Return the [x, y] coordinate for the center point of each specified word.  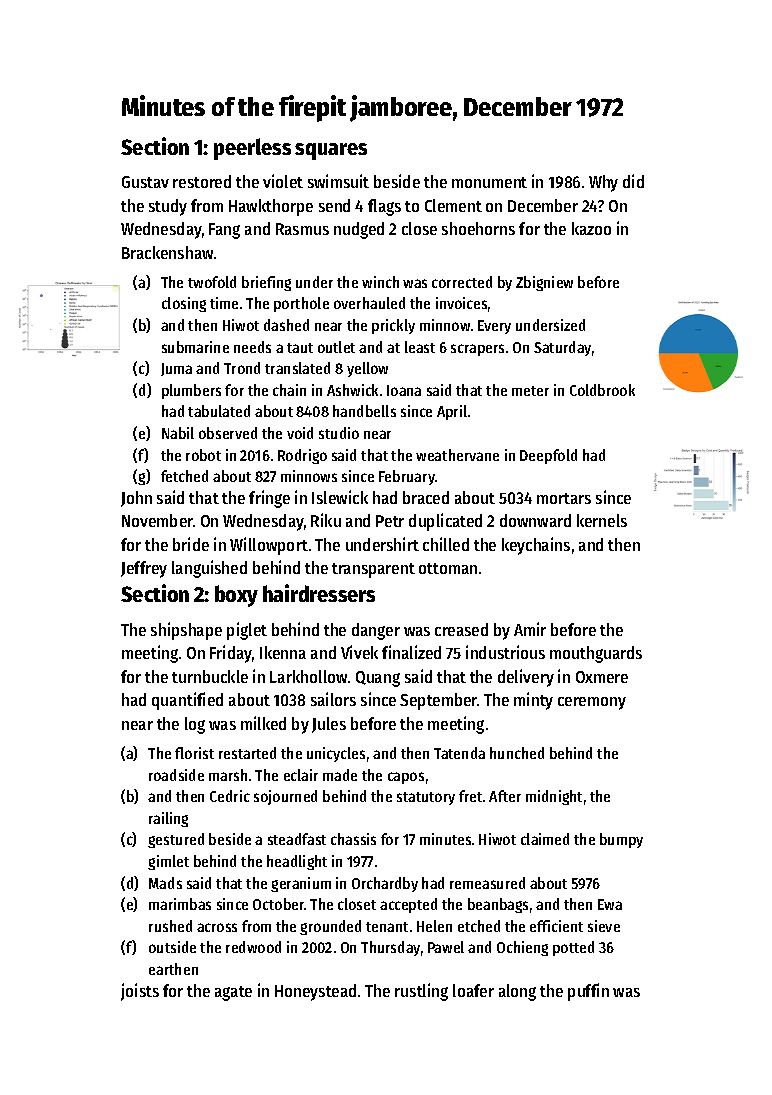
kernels [602, 520]
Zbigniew [544, 283]
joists [140, 992]
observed [228, 433]
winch [380, 282]
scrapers [477, 350]
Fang [224, 231]
